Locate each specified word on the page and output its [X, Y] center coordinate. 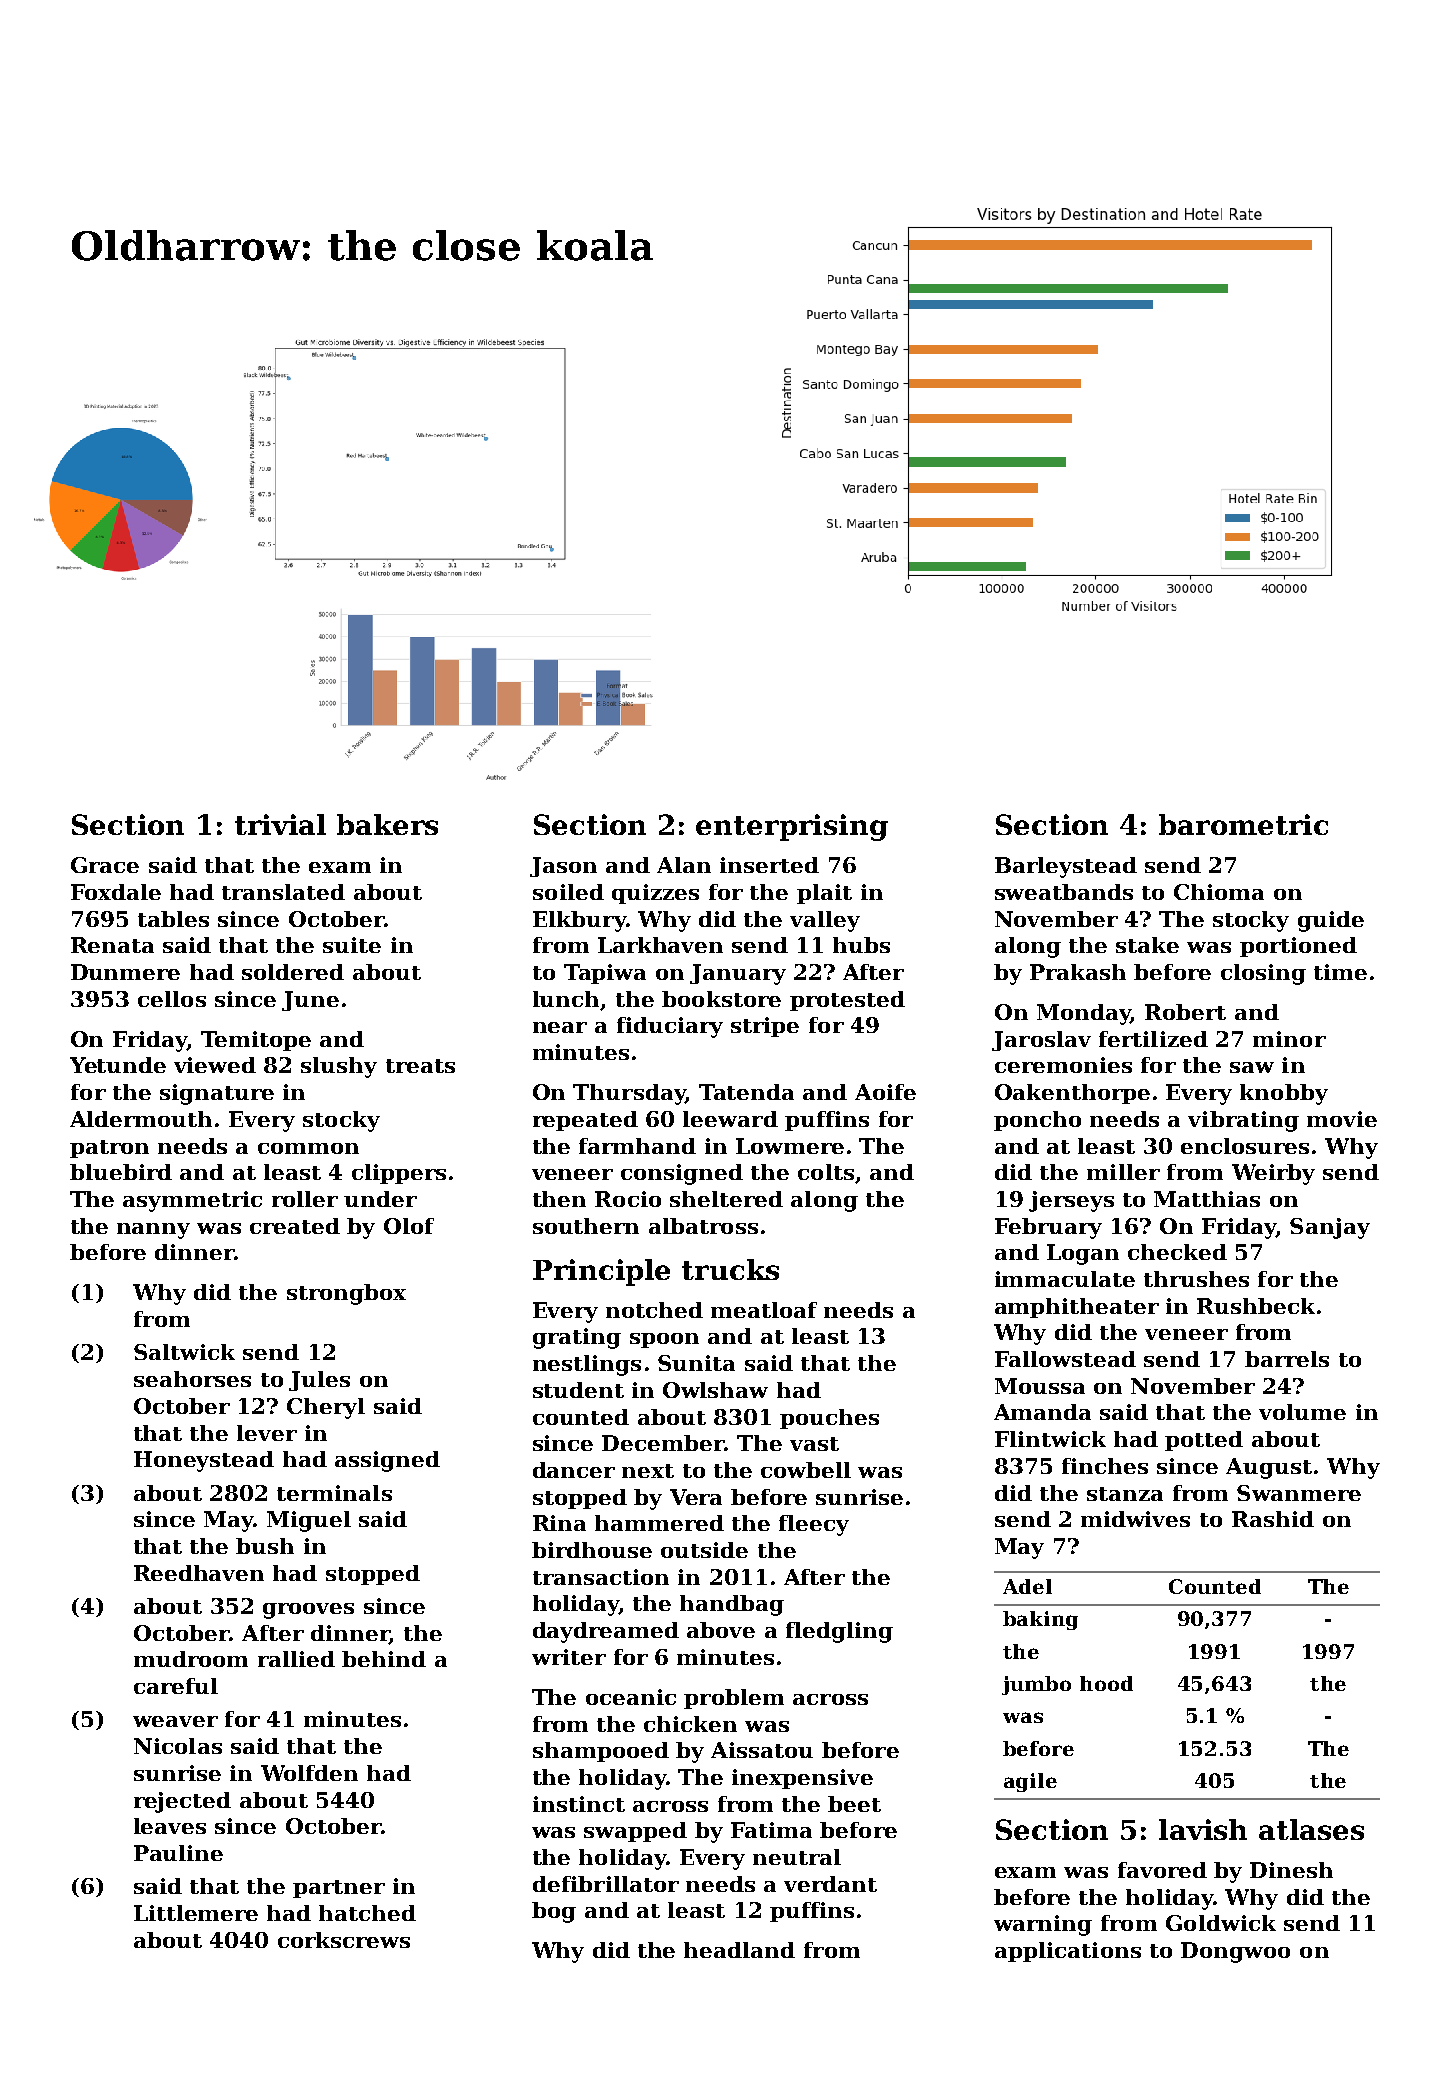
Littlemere [196, 1913]
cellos [172, 999]
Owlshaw [715, 1390]
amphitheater [1077, 1308]
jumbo [1036, 1685]
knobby [1284, 1094]
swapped [635, 1832]
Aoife [885, 1092]
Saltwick [184, 1352]
